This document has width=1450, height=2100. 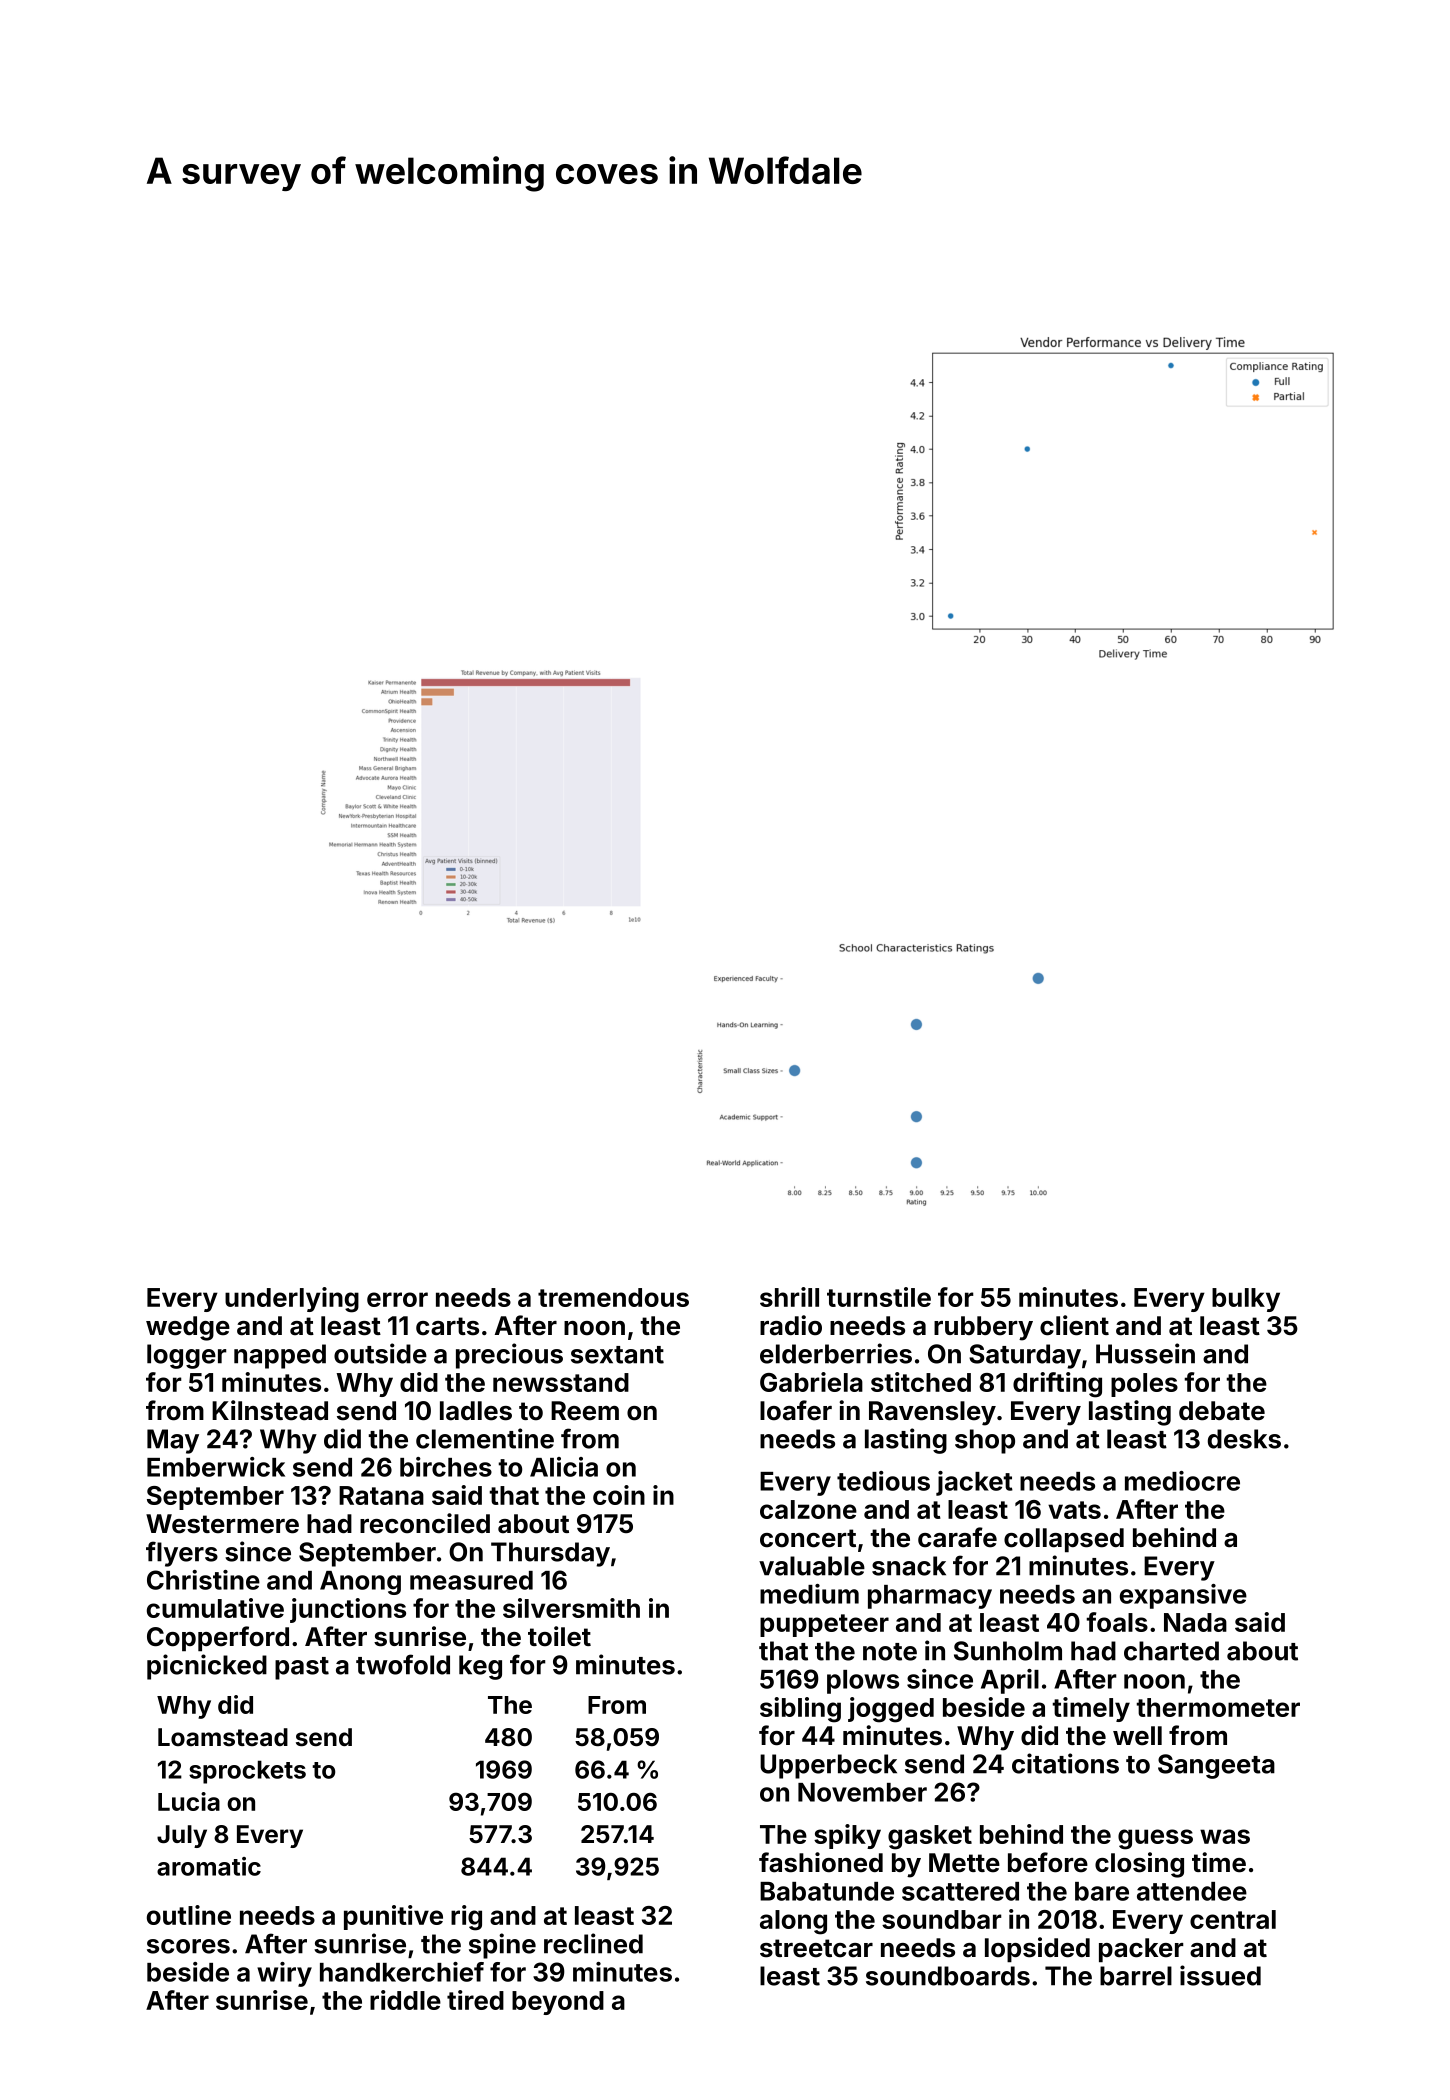 What do you see at coordinates (1064, 1540) in the document?
I see `collapsed` at bounding box center [1064, 1540].
